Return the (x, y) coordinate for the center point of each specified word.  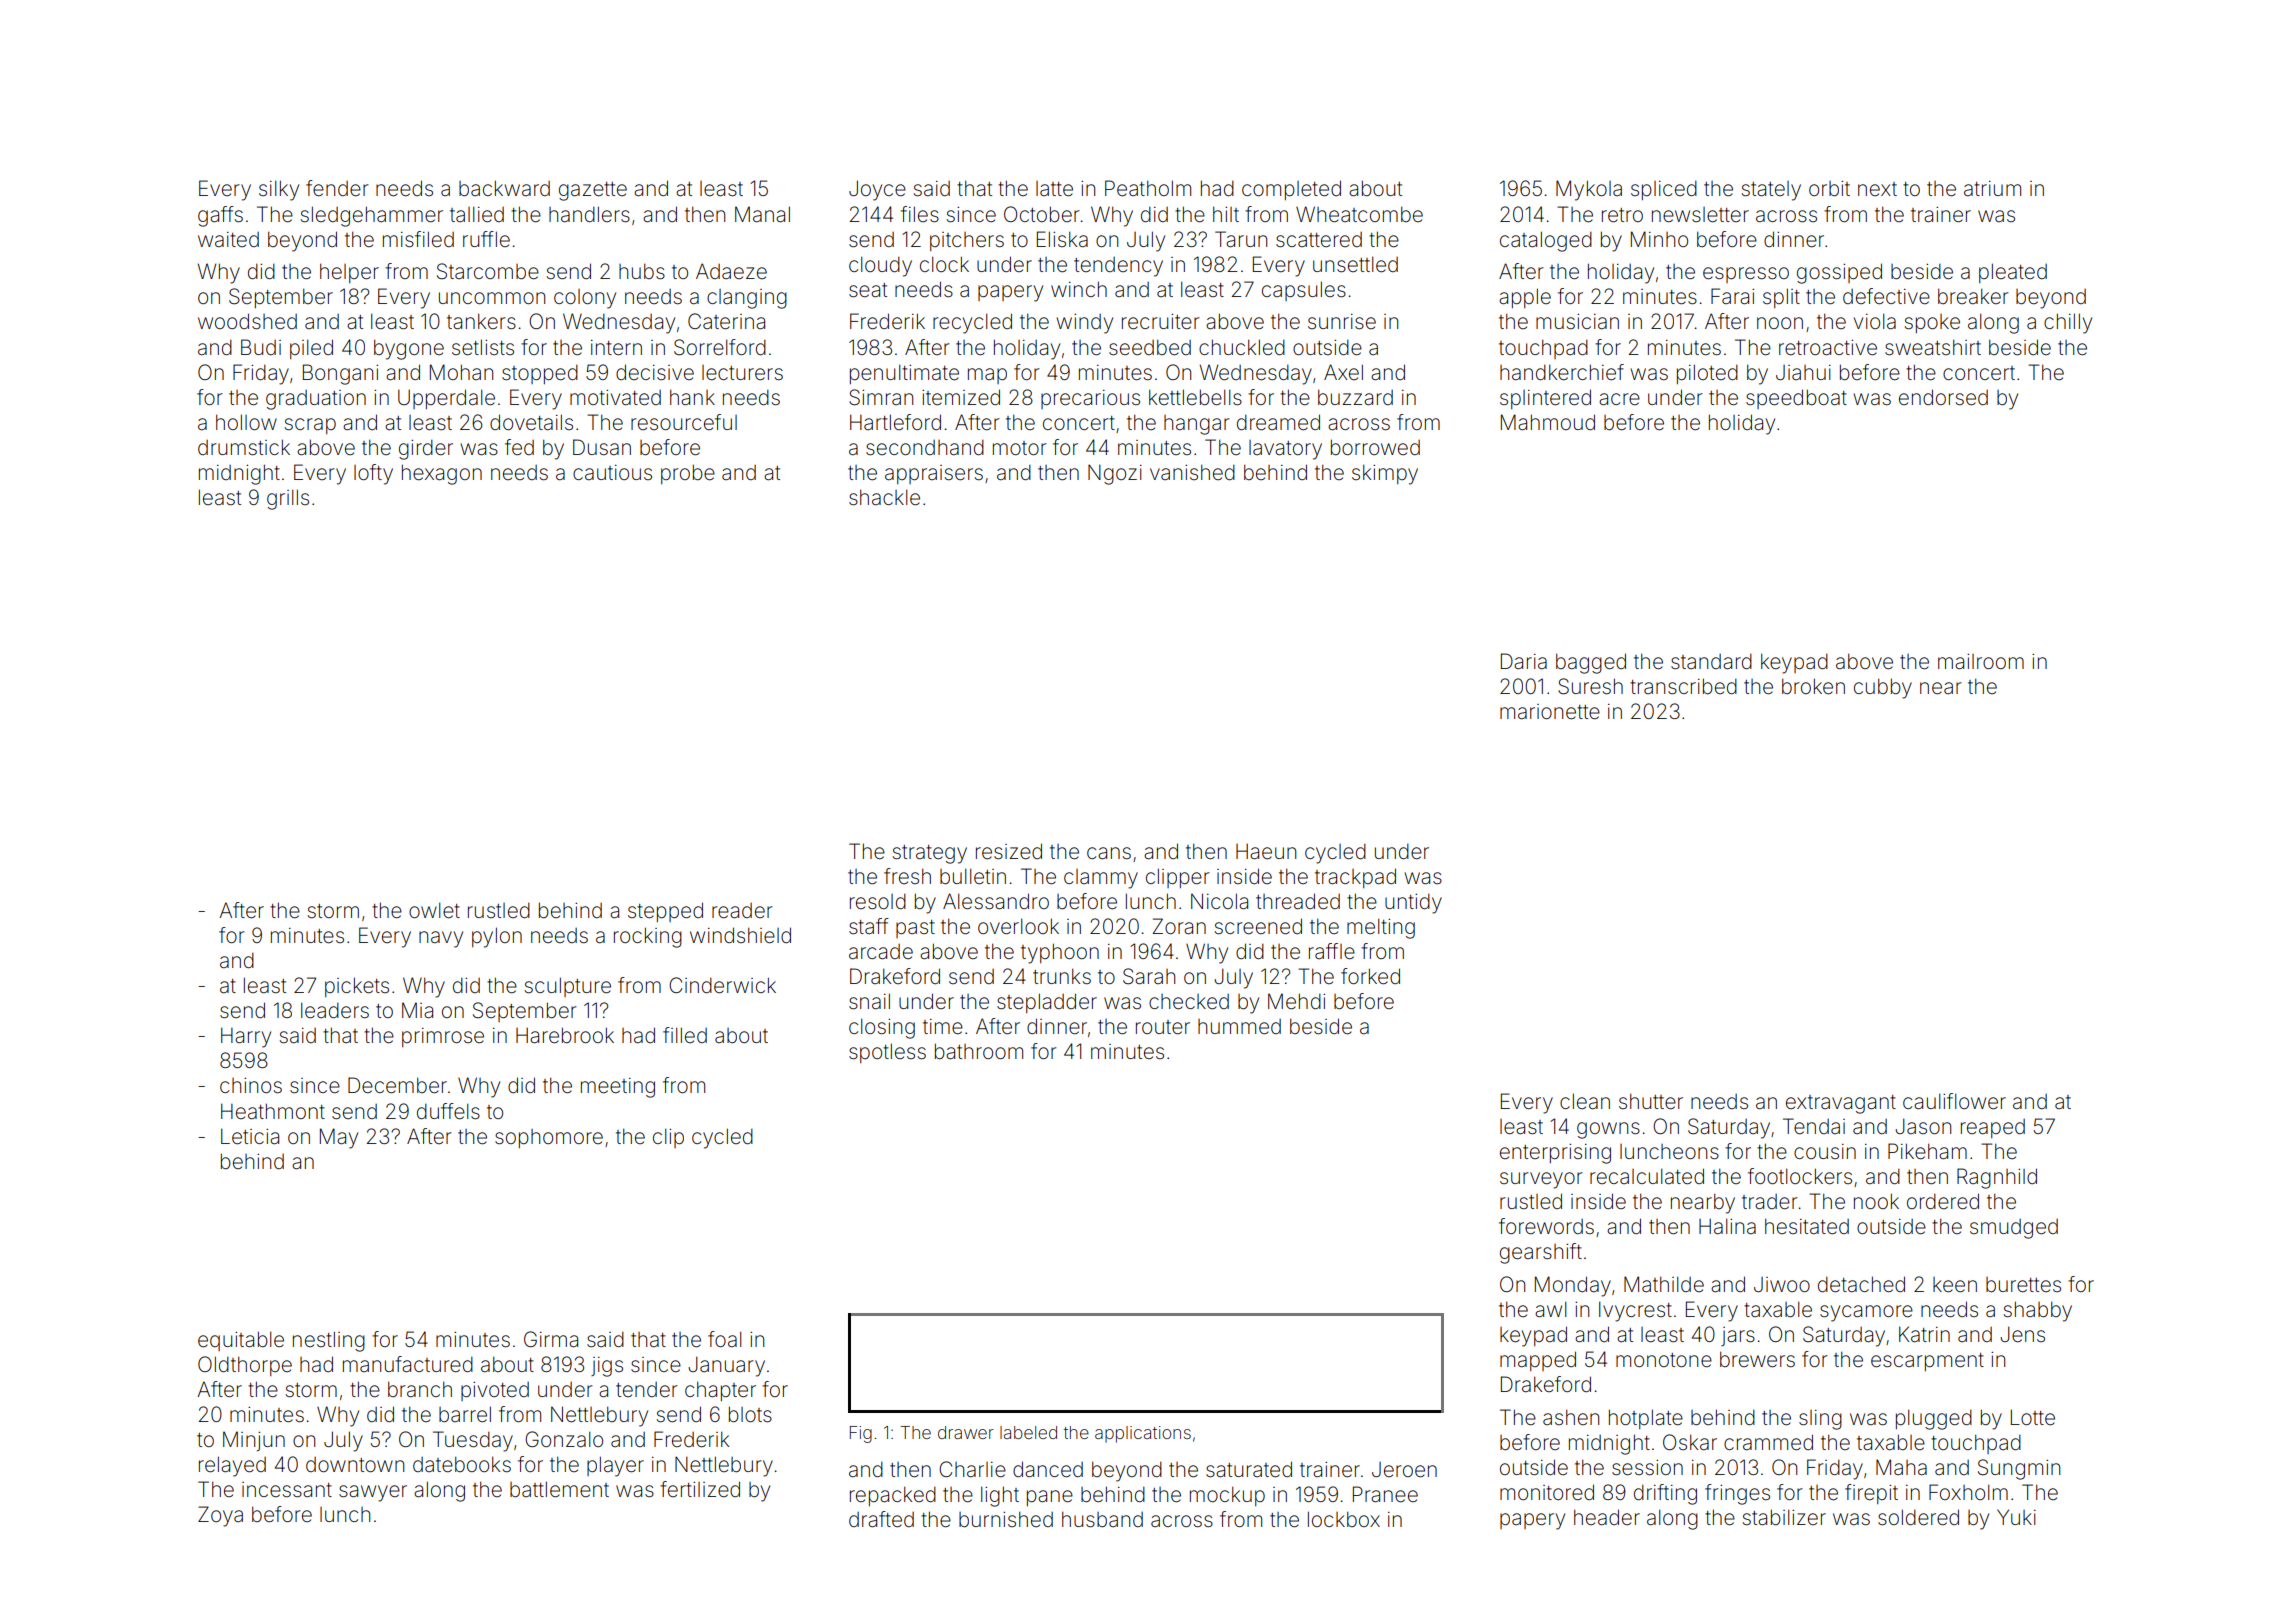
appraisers (934, 474)
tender (647, 1389)
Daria (1524, 661)
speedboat (1796, 399)
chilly (2068, 323)
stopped (540, 374)
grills (288, 499)
